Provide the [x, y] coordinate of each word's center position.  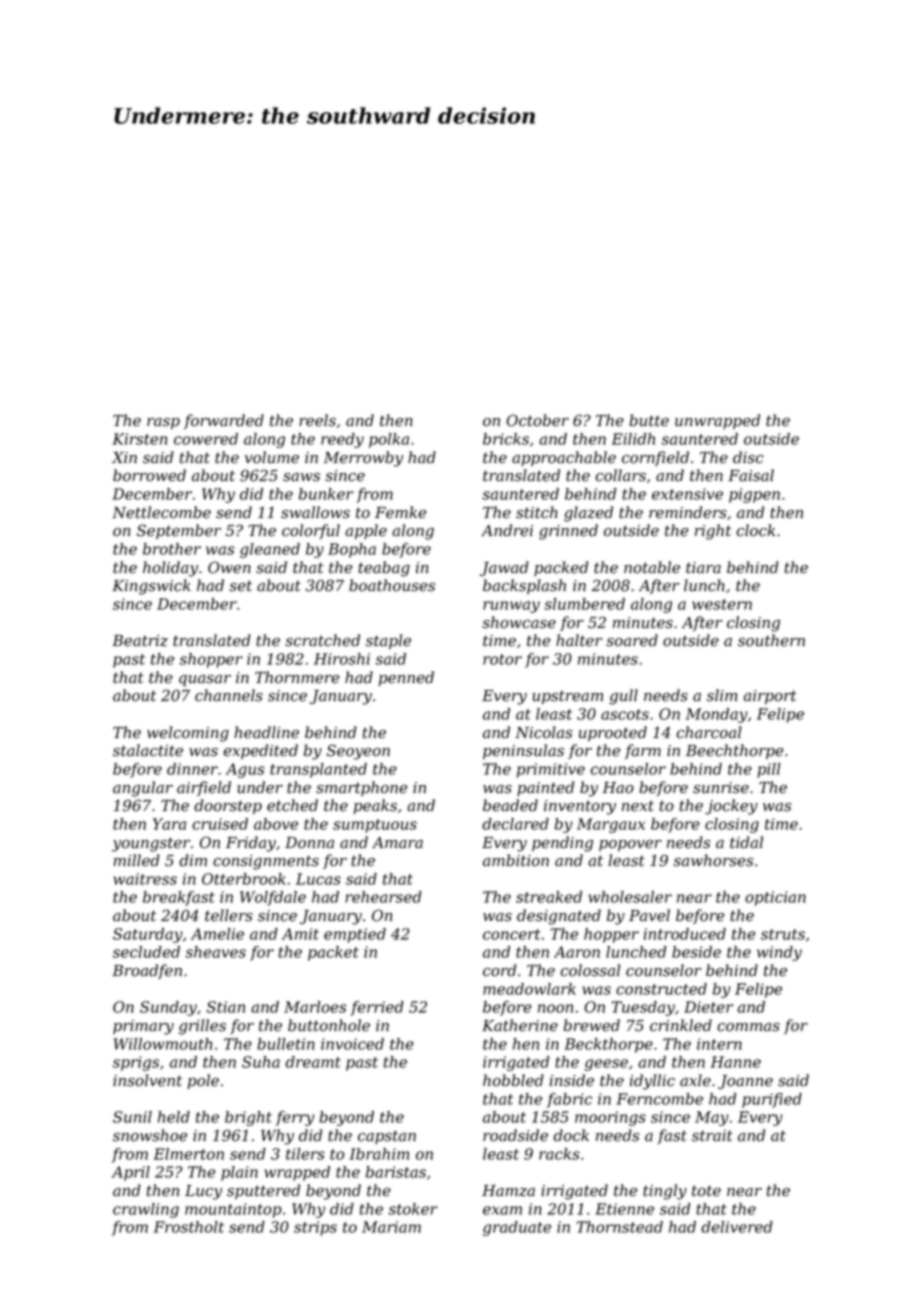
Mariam [391, 1227]
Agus [245, 770]
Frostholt [189, 1227]
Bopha [352, 550]
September [179, 531]
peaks [375, 806]
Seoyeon [358, 752]
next [638, 806]
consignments [266, 862]
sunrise [721, 788]
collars [621, 475]
